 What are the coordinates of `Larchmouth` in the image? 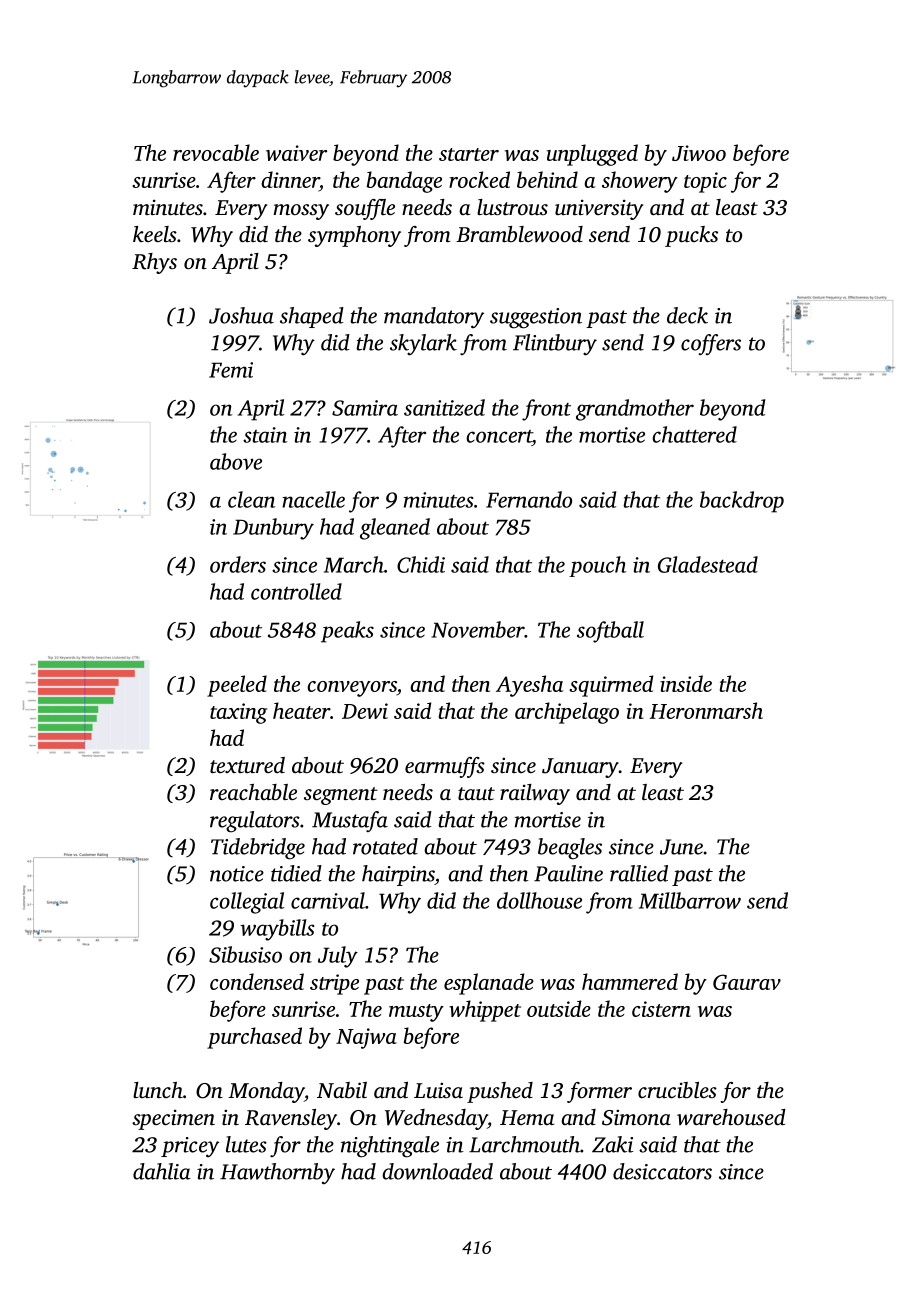 It's located at (524, 1144).
